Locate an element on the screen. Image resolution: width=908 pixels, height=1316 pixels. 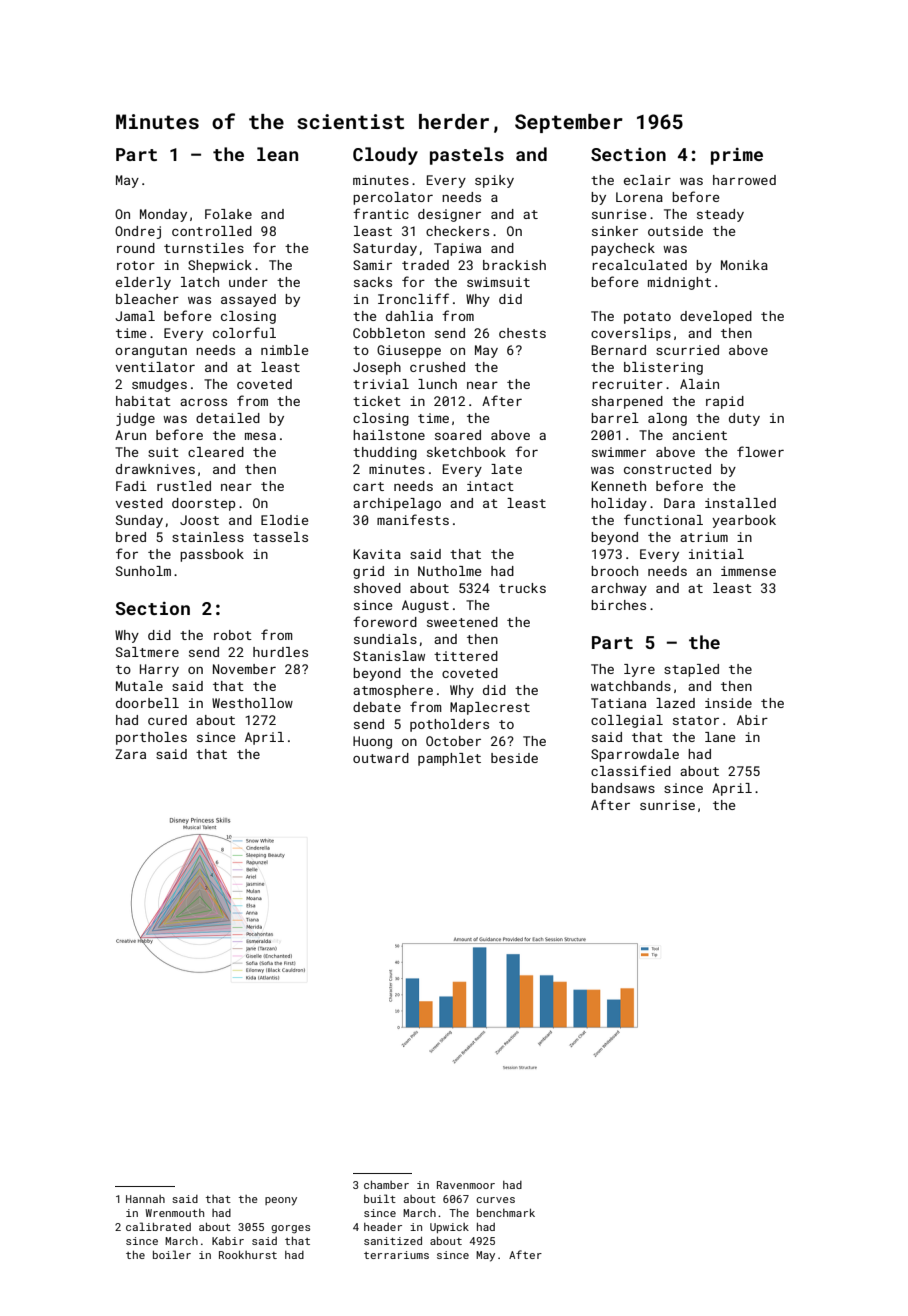
elderly is located at coordinates (143, 283).
